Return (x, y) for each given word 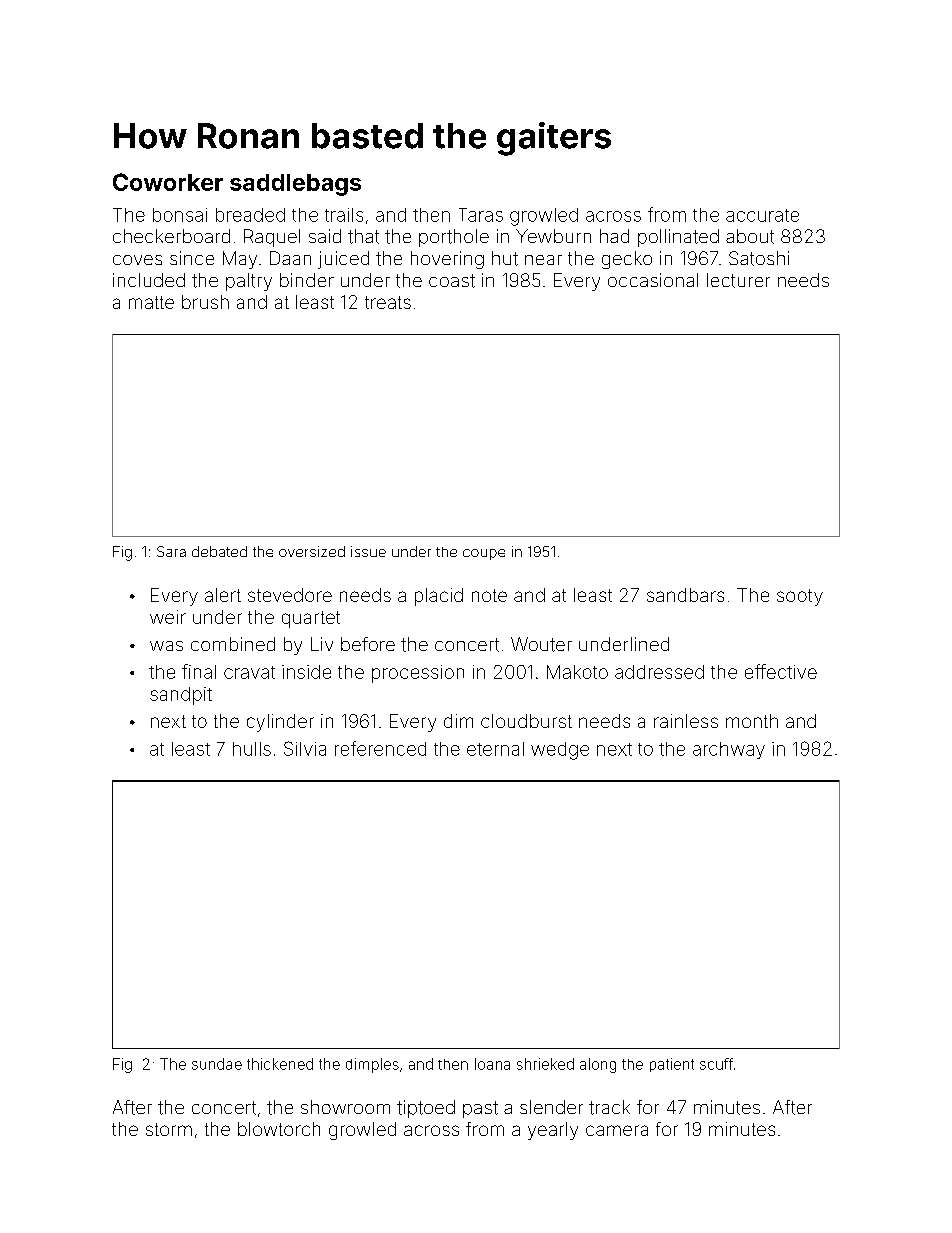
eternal (495, 749)
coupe (484, 554)
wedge (560, 751)
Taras (481, 215)
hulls (252, 749)
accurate (762, 215)
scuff (716, 1064)
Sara (171, 551)
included (149, 280)
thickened (280, 1064)
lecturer (738, 280)
